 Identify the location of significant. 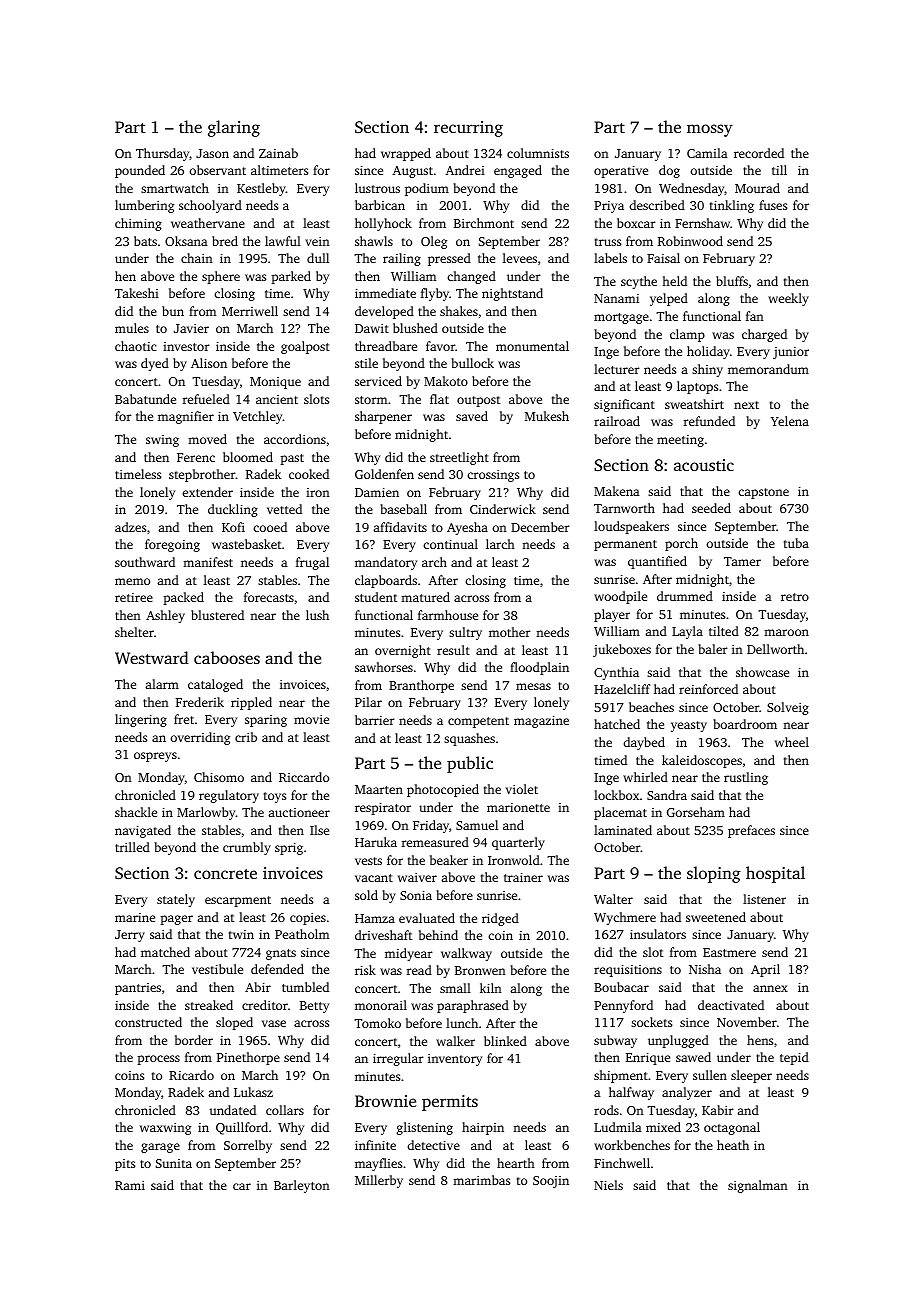
(624, 405).
